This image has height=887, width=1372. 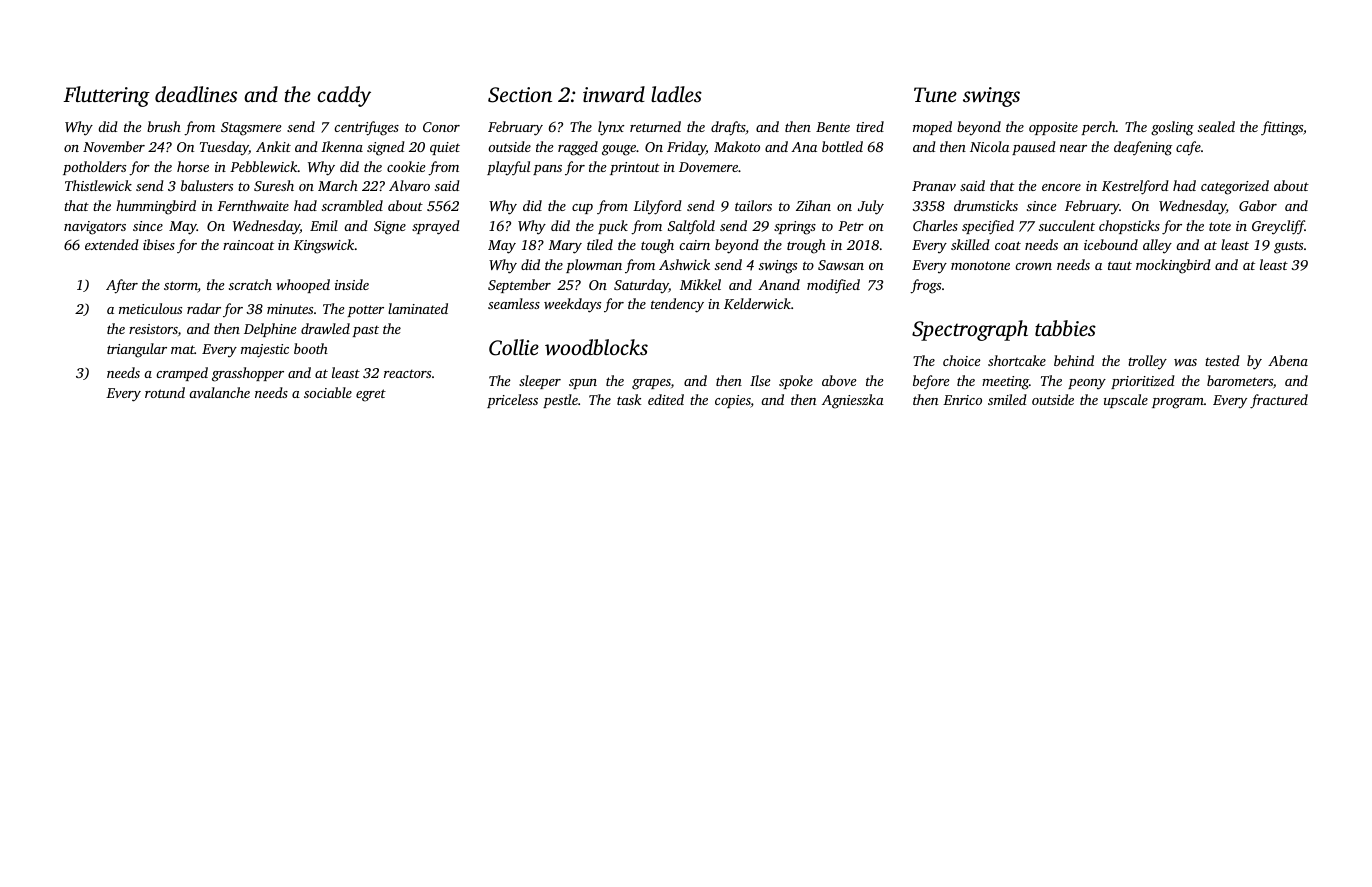 What do you see at coordinates (344, 96) in the image?
I see `caddy` at bounding box center [344, 96].
